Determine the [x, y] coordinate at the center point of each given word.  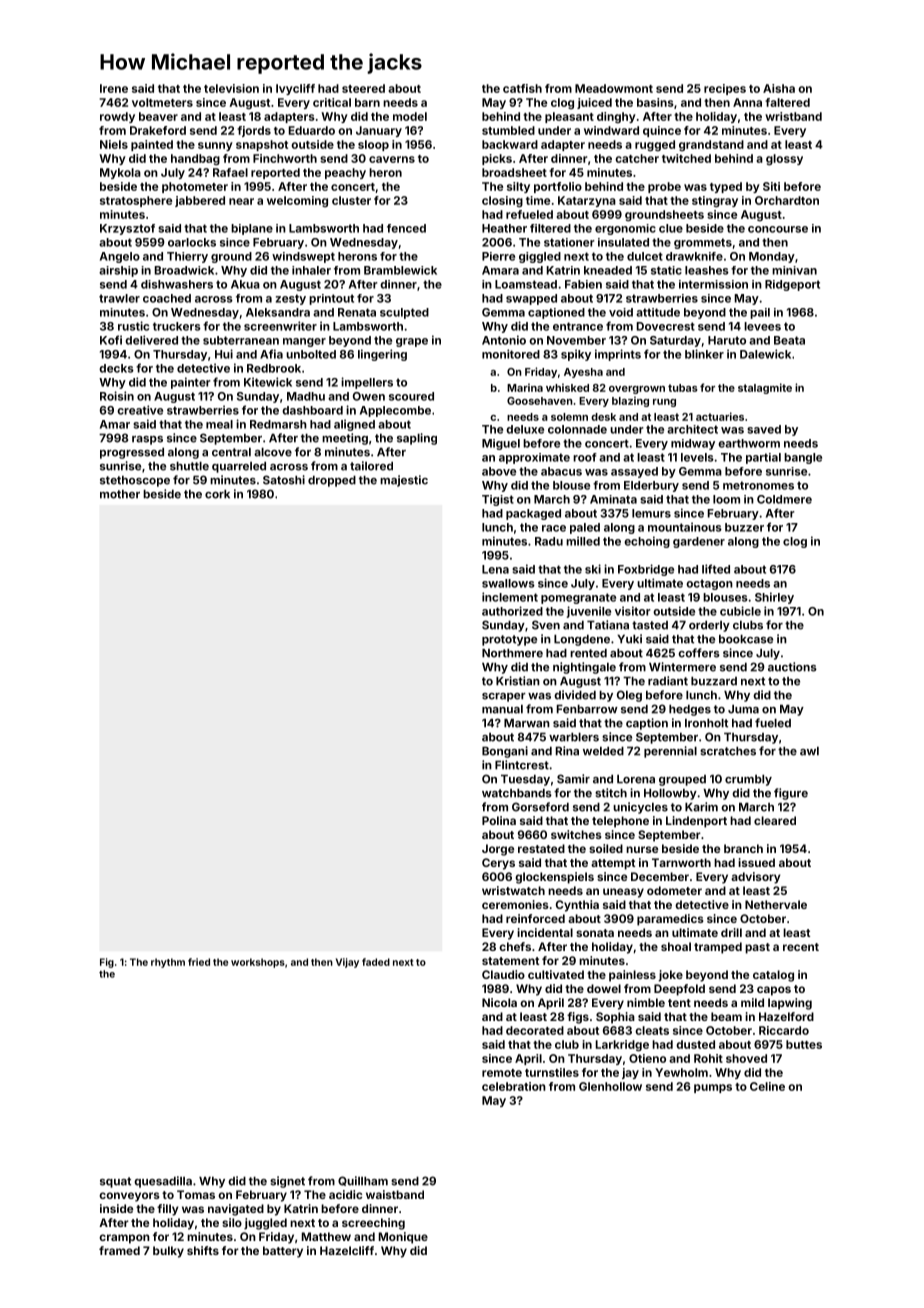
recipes [725, 89]
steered [363, 88]
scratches [728, 751]
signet [287, 1182]
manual [502, 709]
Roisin [117, 396]
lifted [716, 569]
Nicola [499, 1002]
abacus [561, 471]
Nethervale [776, 904]
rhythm [168, 963]
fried [199, 962]
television [231, 88]
